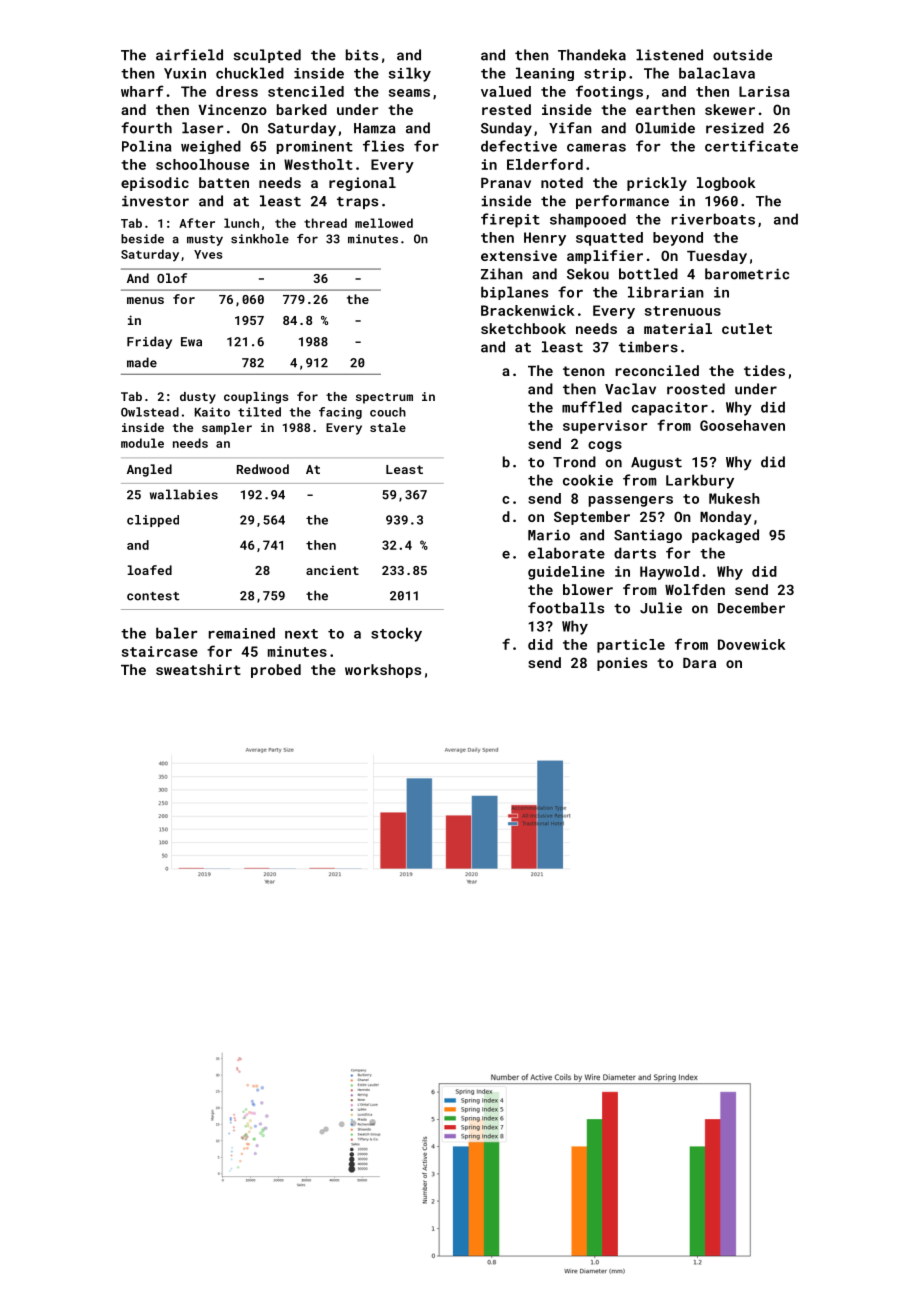  I want to click on airfield, so click(189, 55).
